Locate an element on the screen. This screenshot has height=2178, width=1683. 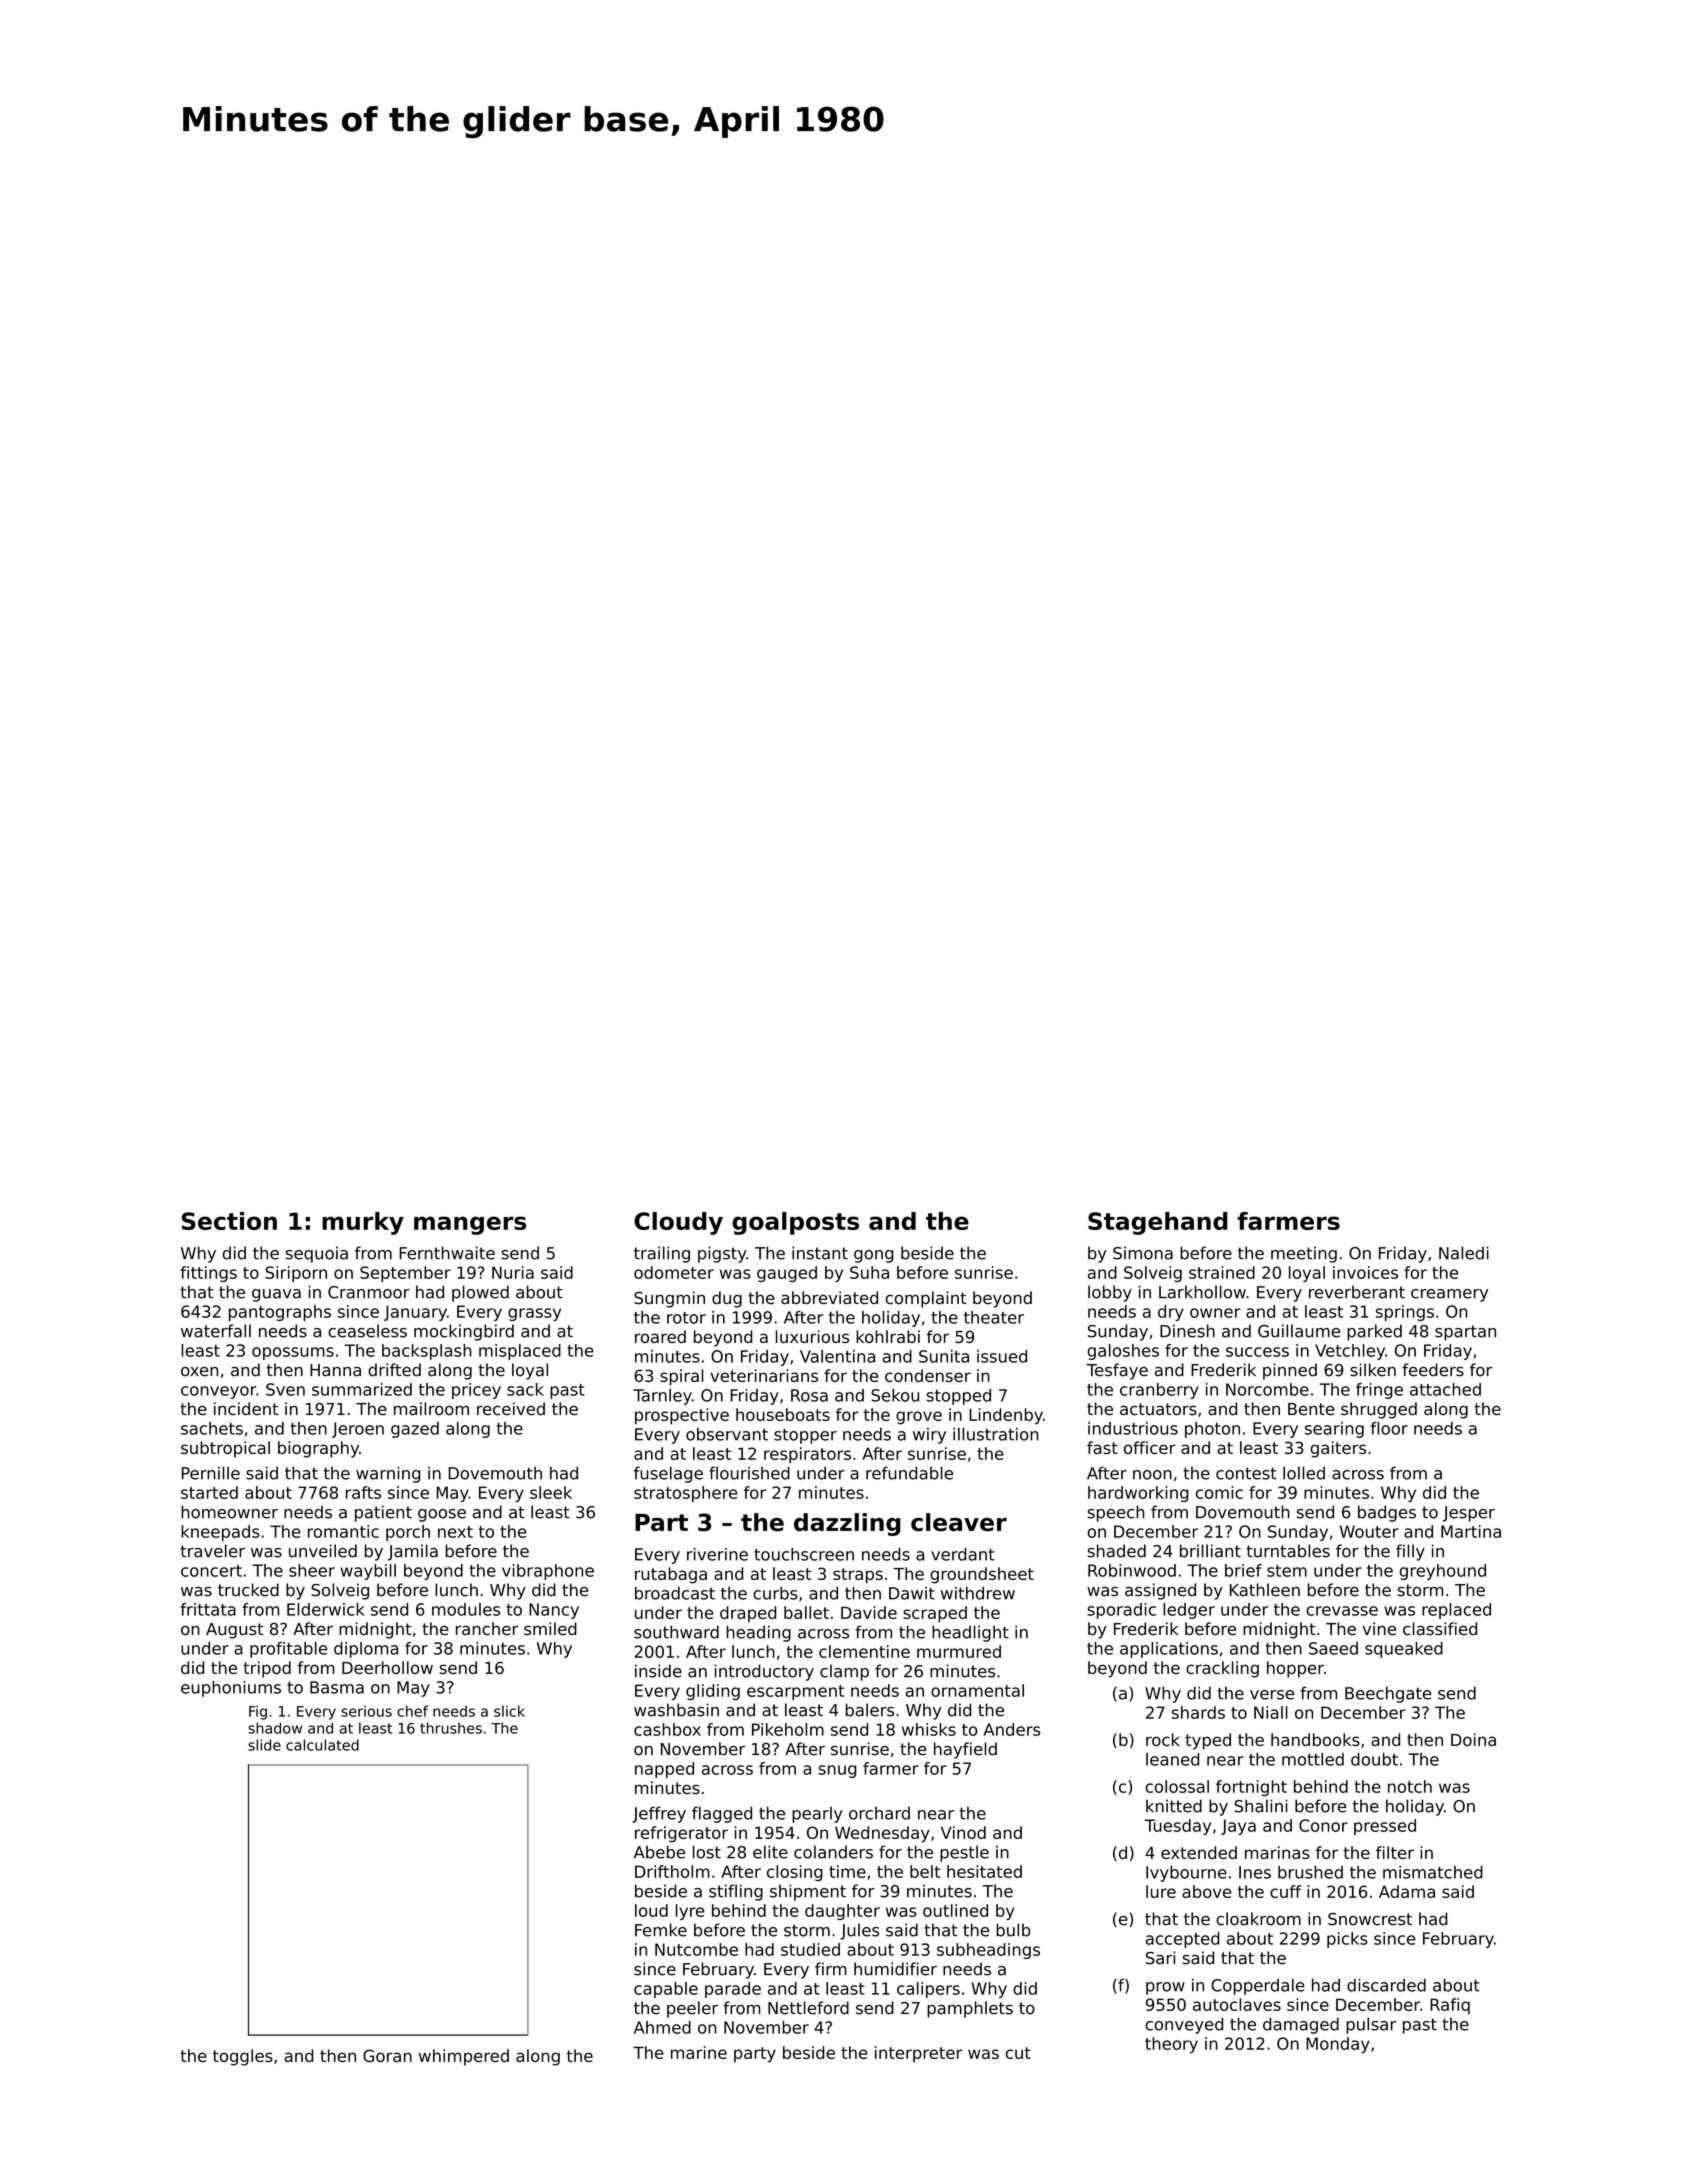
whimpered is located at coordinates (464, 2057).
